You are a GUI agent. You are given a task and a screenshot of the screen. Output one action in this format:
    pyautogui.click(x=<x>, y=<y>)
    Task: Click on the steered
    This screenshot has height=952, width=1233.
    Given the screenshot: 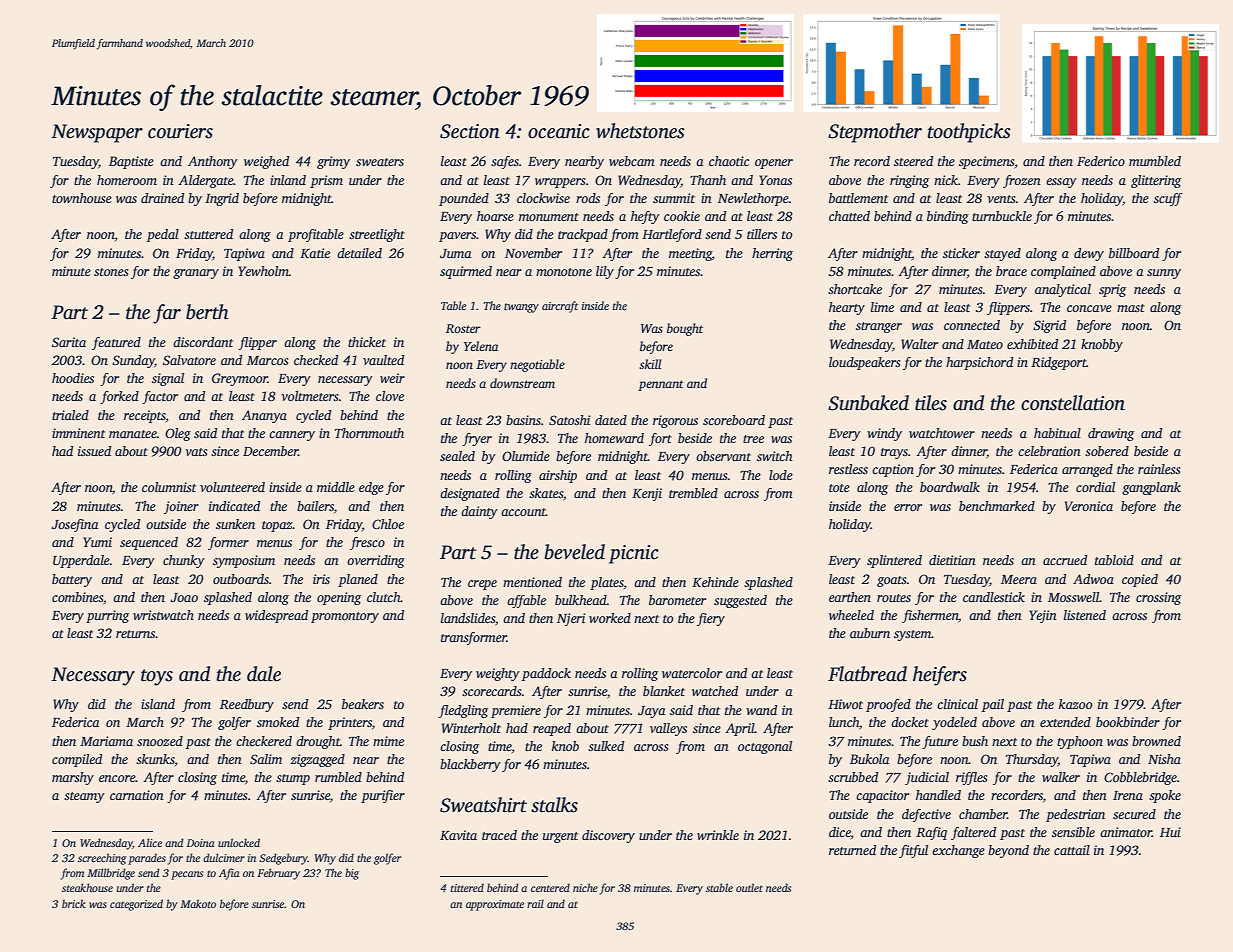 What is the action you would take?
    pyautogui.click(x=913, y=161)
